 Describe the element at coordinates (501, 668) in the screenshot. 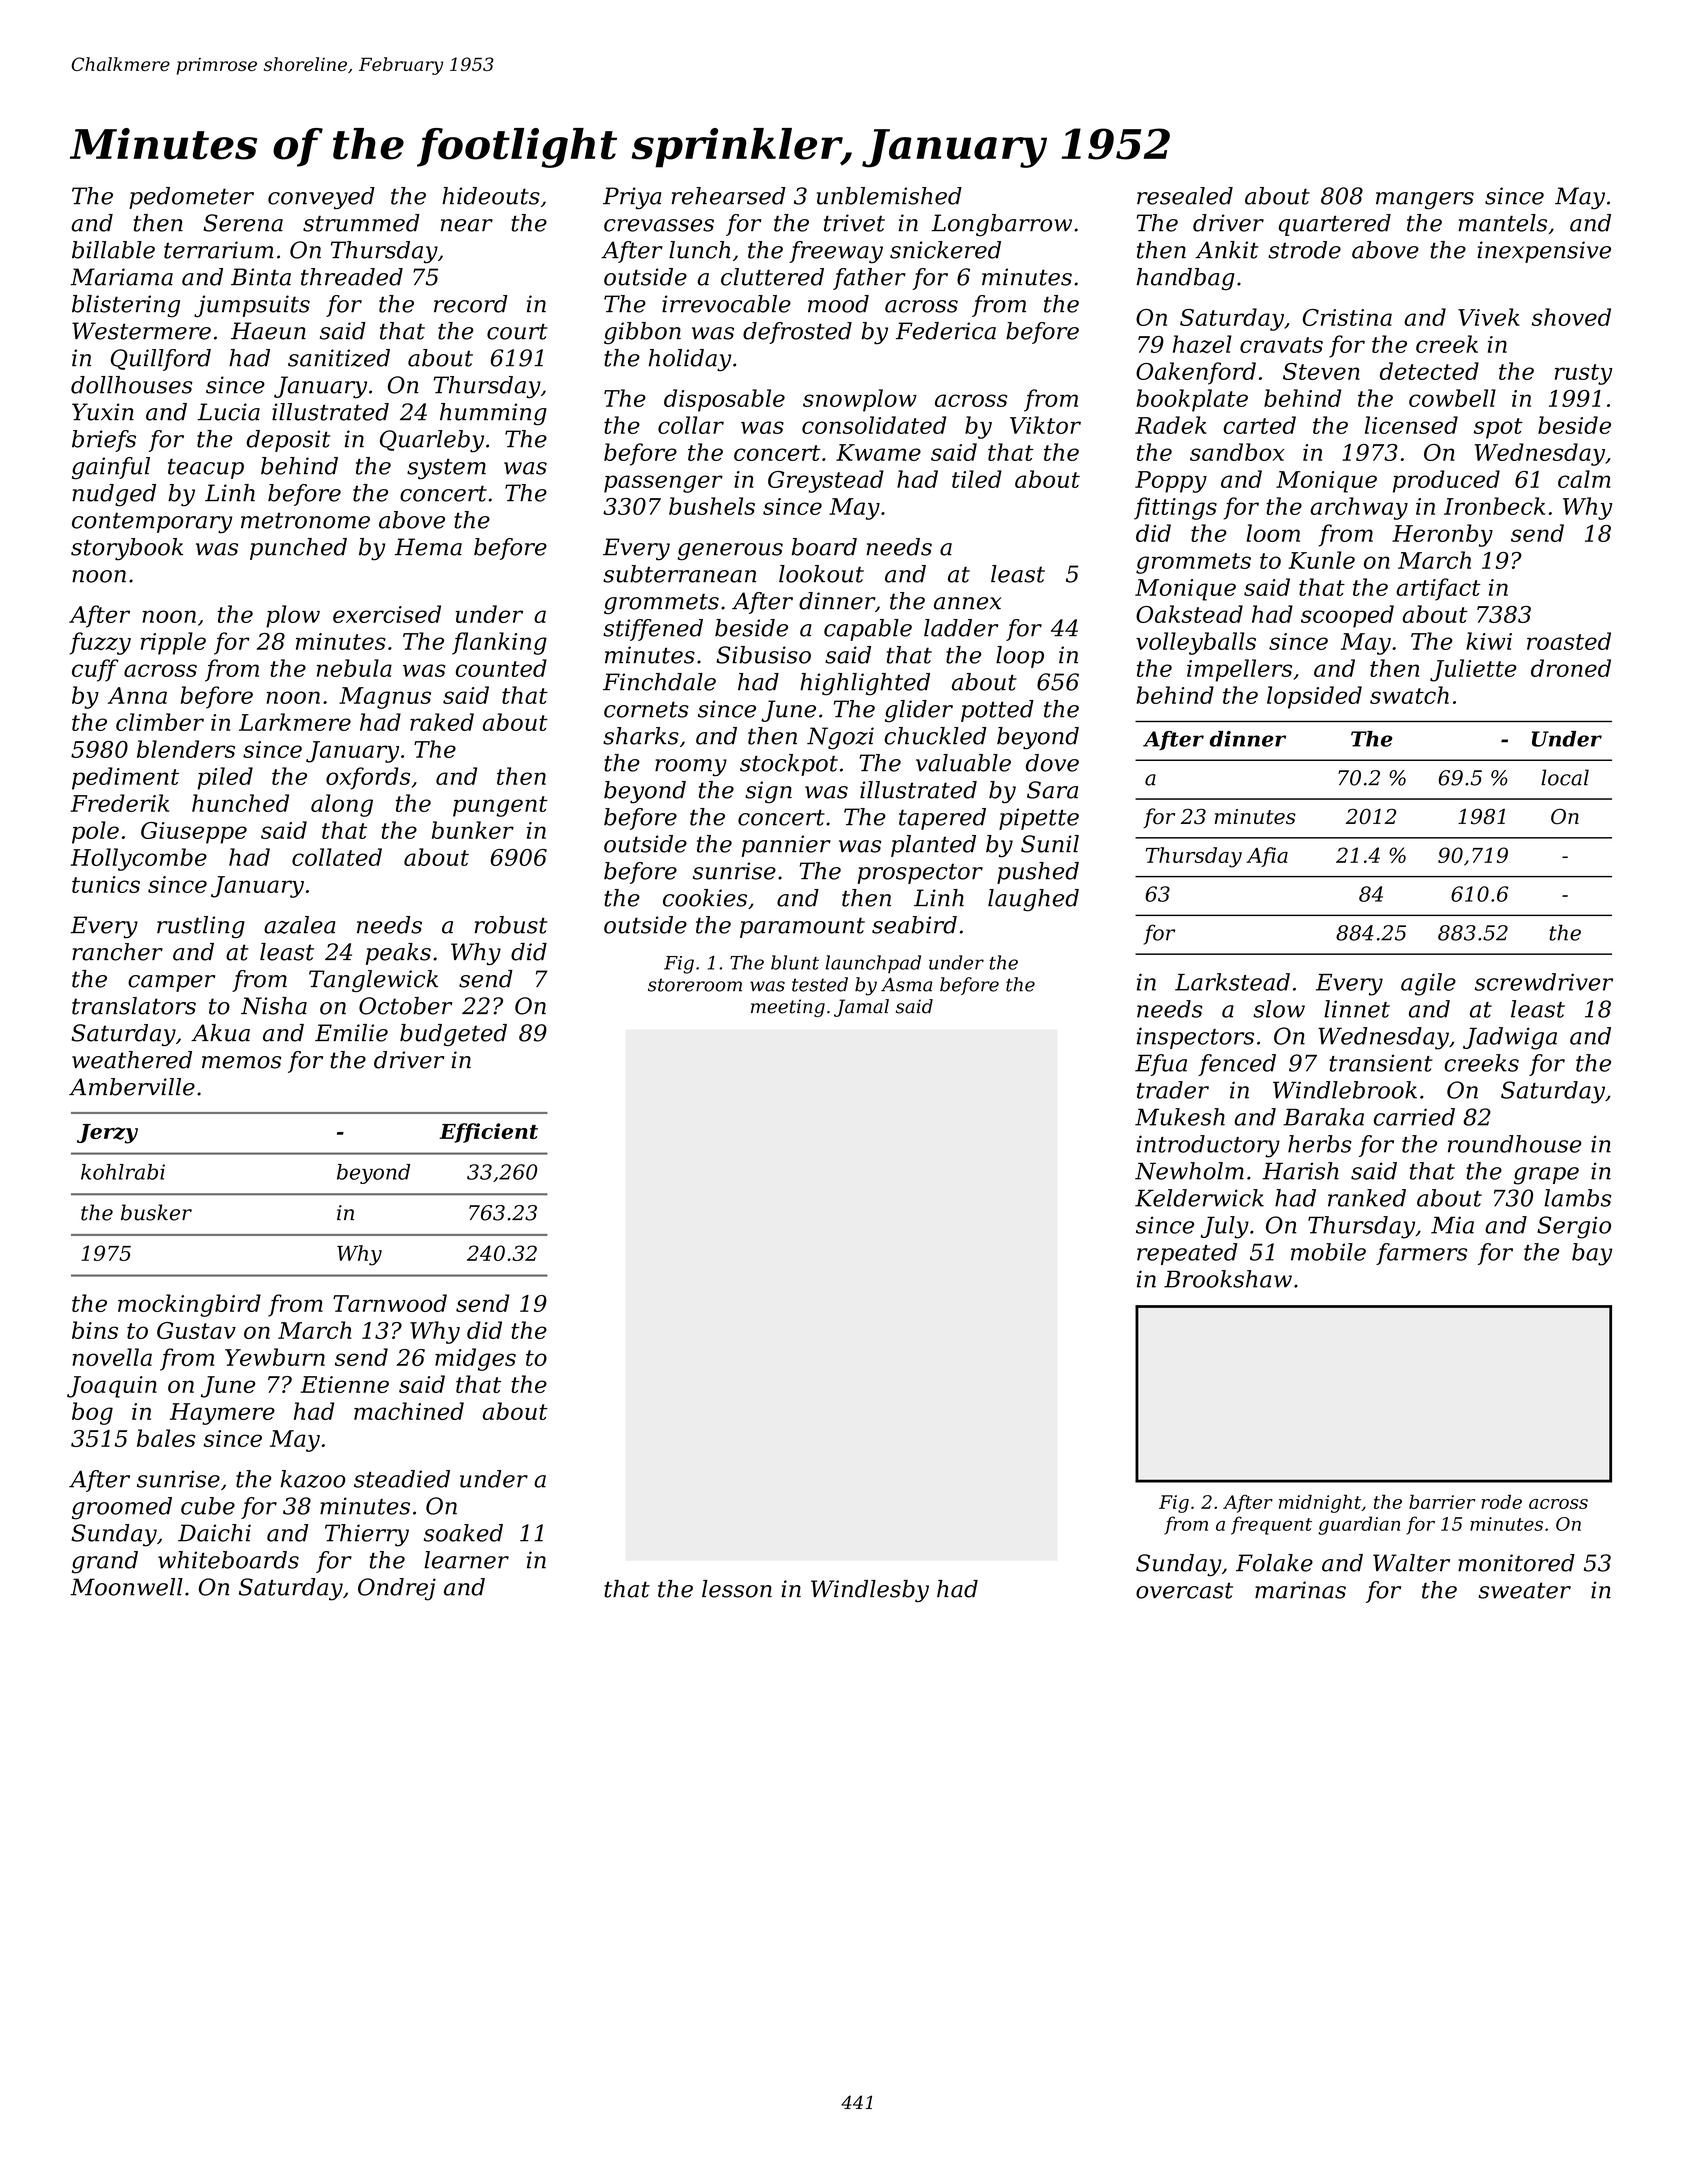

I see `counted` at that location.
